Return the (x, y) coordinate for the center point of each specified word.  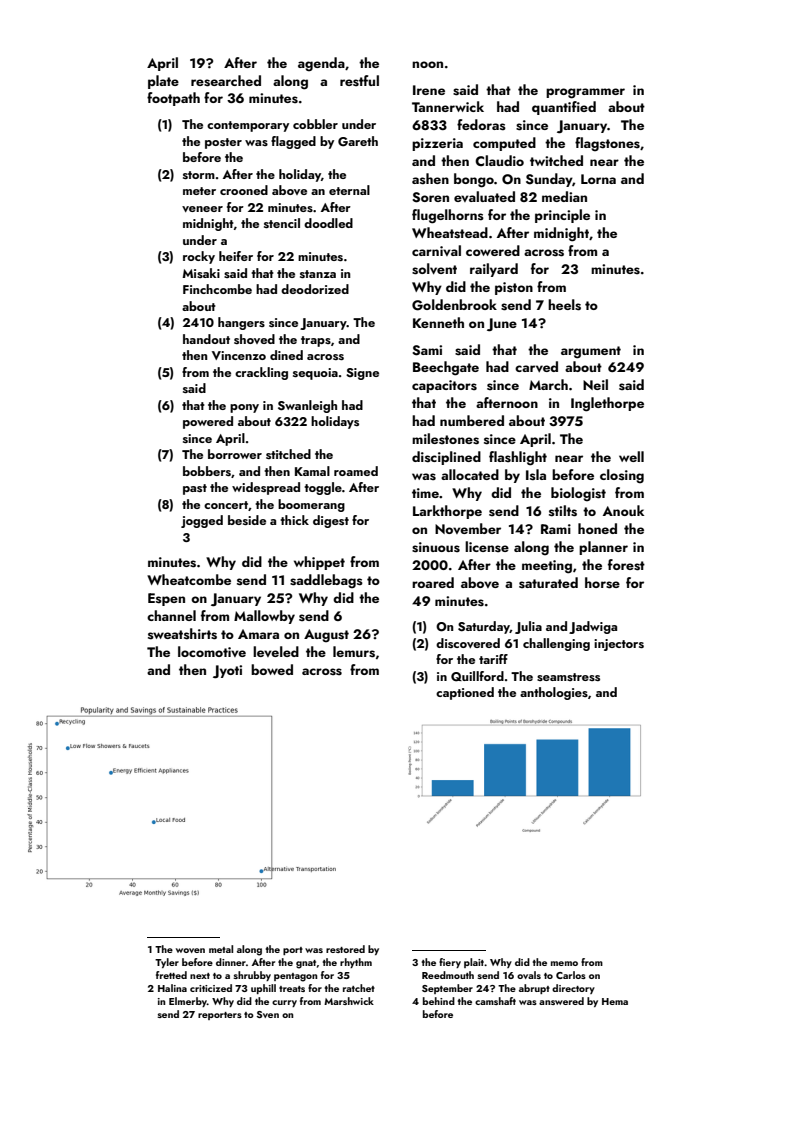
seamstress (568, 677)
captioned (465, 693)
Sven (268, 1014)
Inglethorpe (607, 404)
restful (359, 81)
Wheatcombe (189, 579)
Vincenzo (239, 355)
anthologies (554, 693)
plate (163, 82)
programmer (585, 93)
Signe (362, 374)
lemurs (354, 652)
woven (190, 950)
